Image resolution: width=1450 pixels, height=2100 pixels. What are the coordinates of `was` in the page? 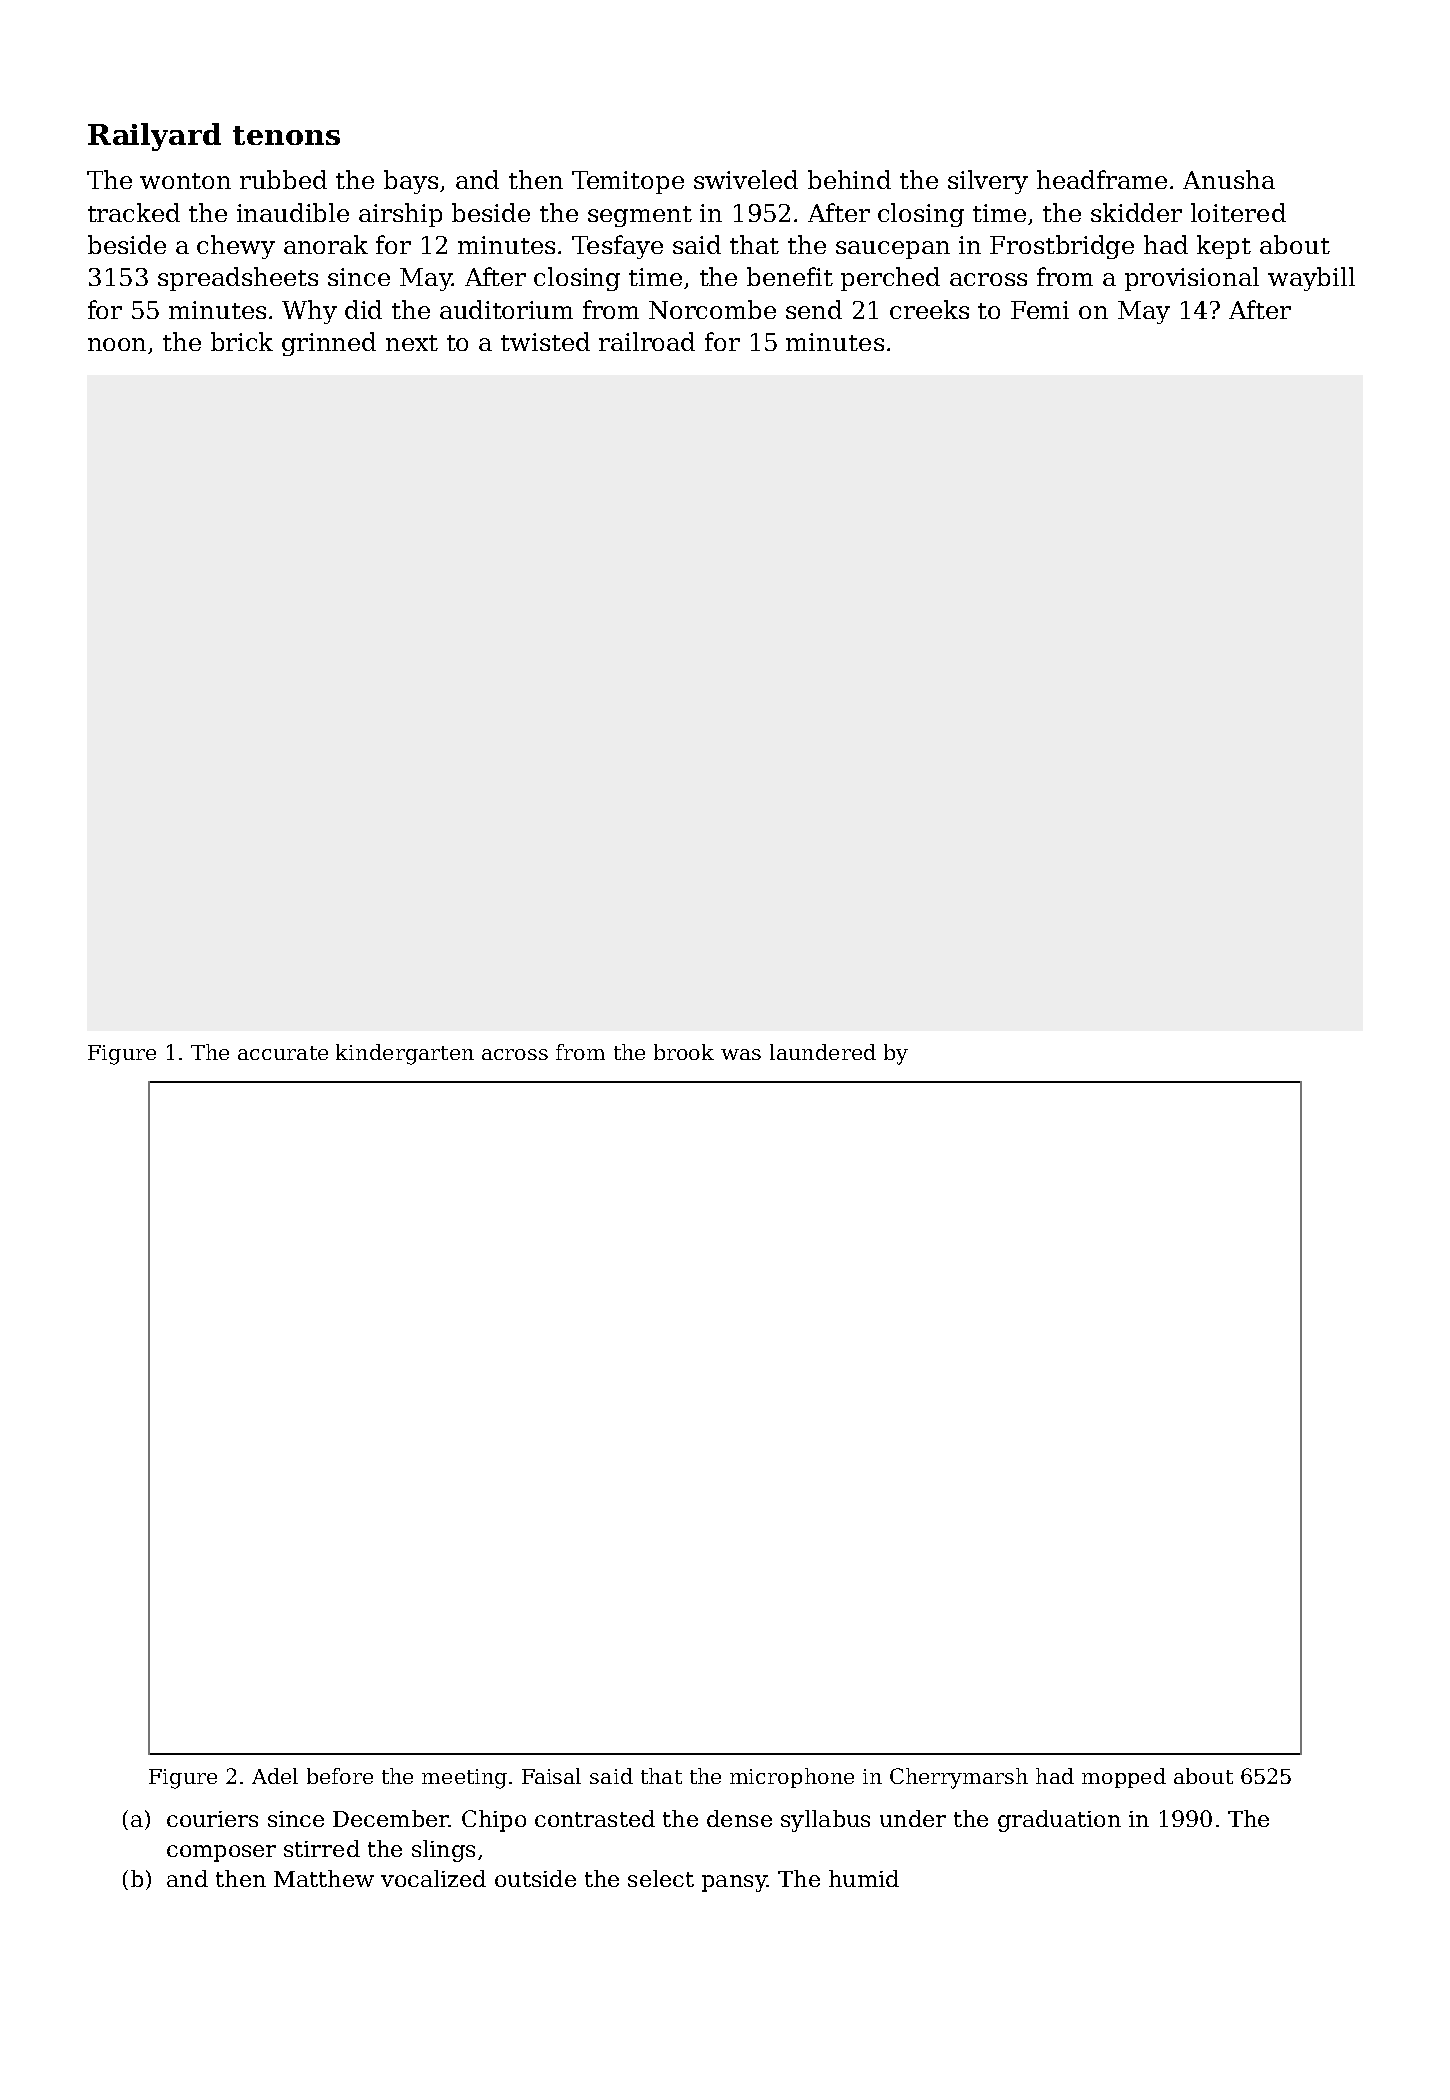 It's located at (741, 1054).
